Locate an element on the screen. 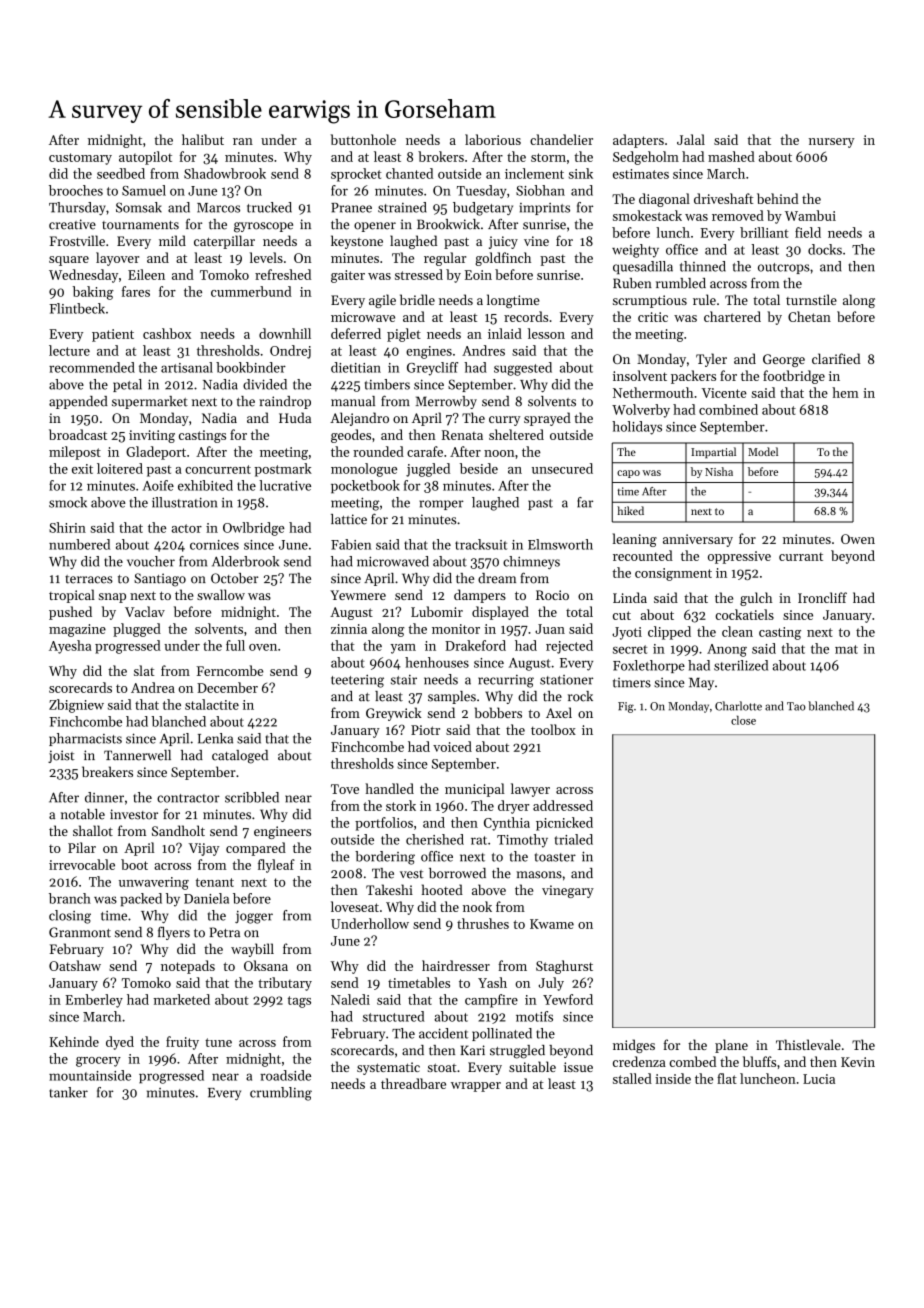  Staghurst is located at coordinates (564, 967).
